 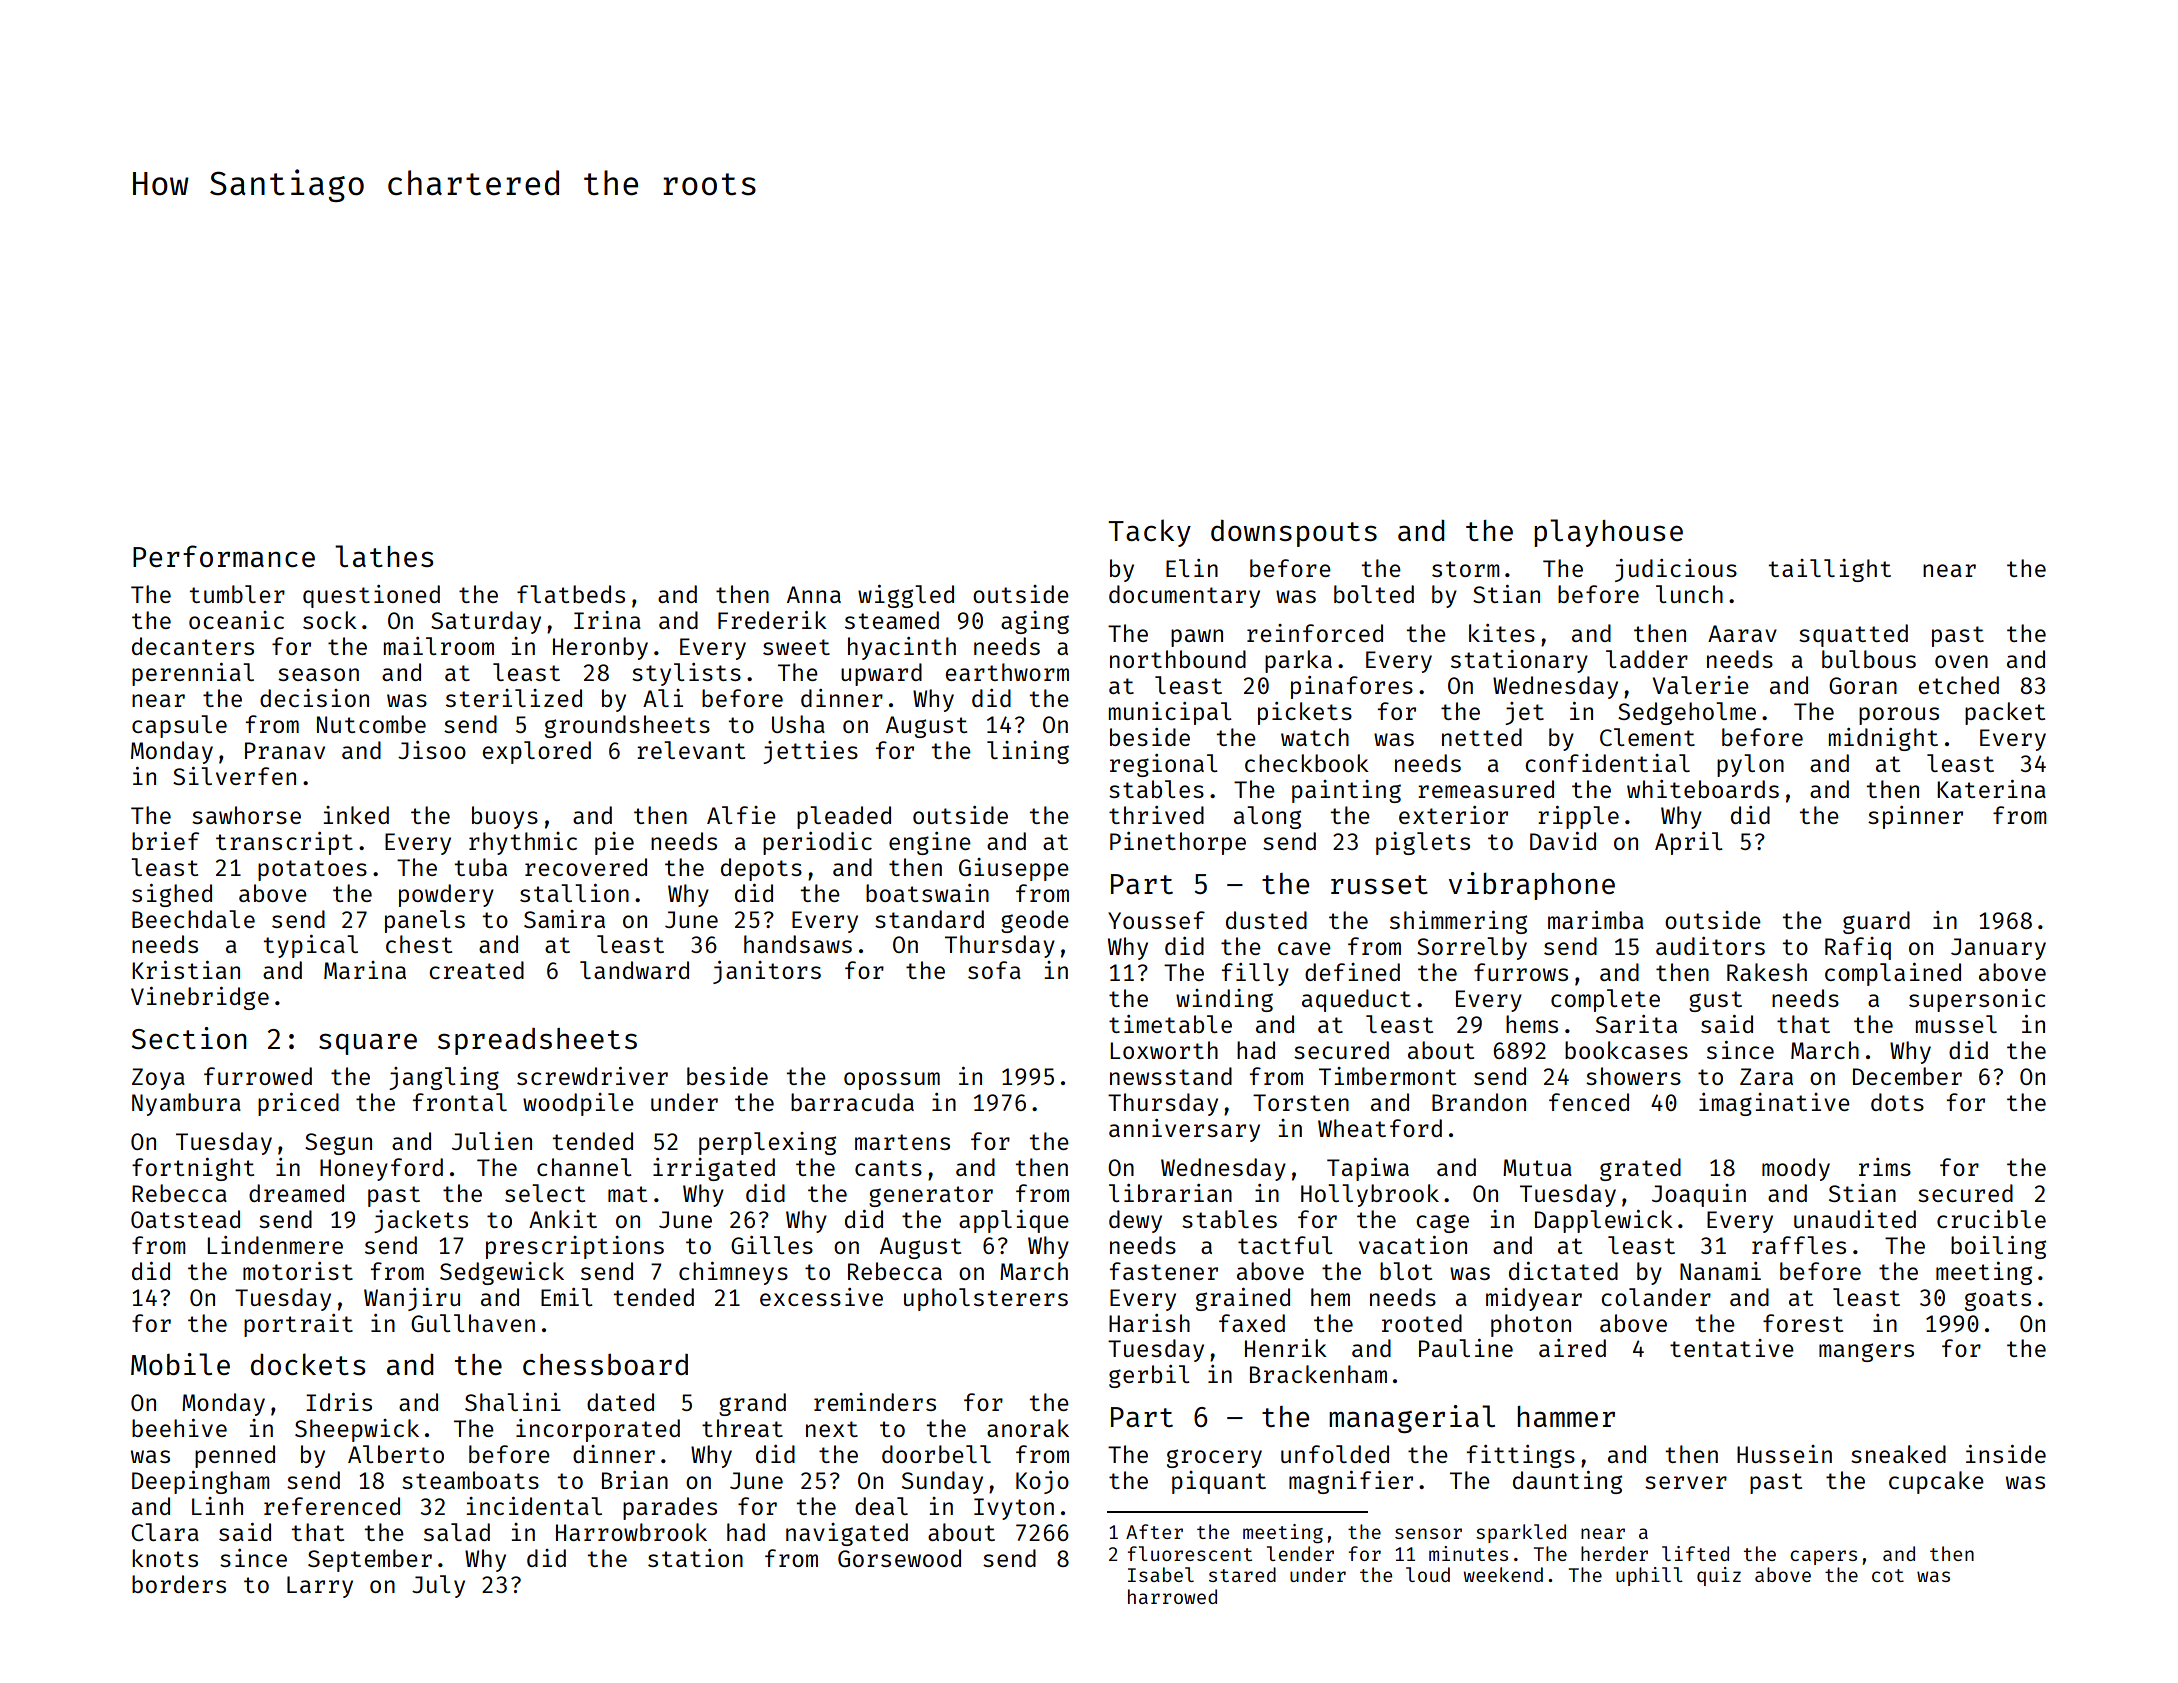 I want to click on Aarav, so click(x=1742, y=633).
